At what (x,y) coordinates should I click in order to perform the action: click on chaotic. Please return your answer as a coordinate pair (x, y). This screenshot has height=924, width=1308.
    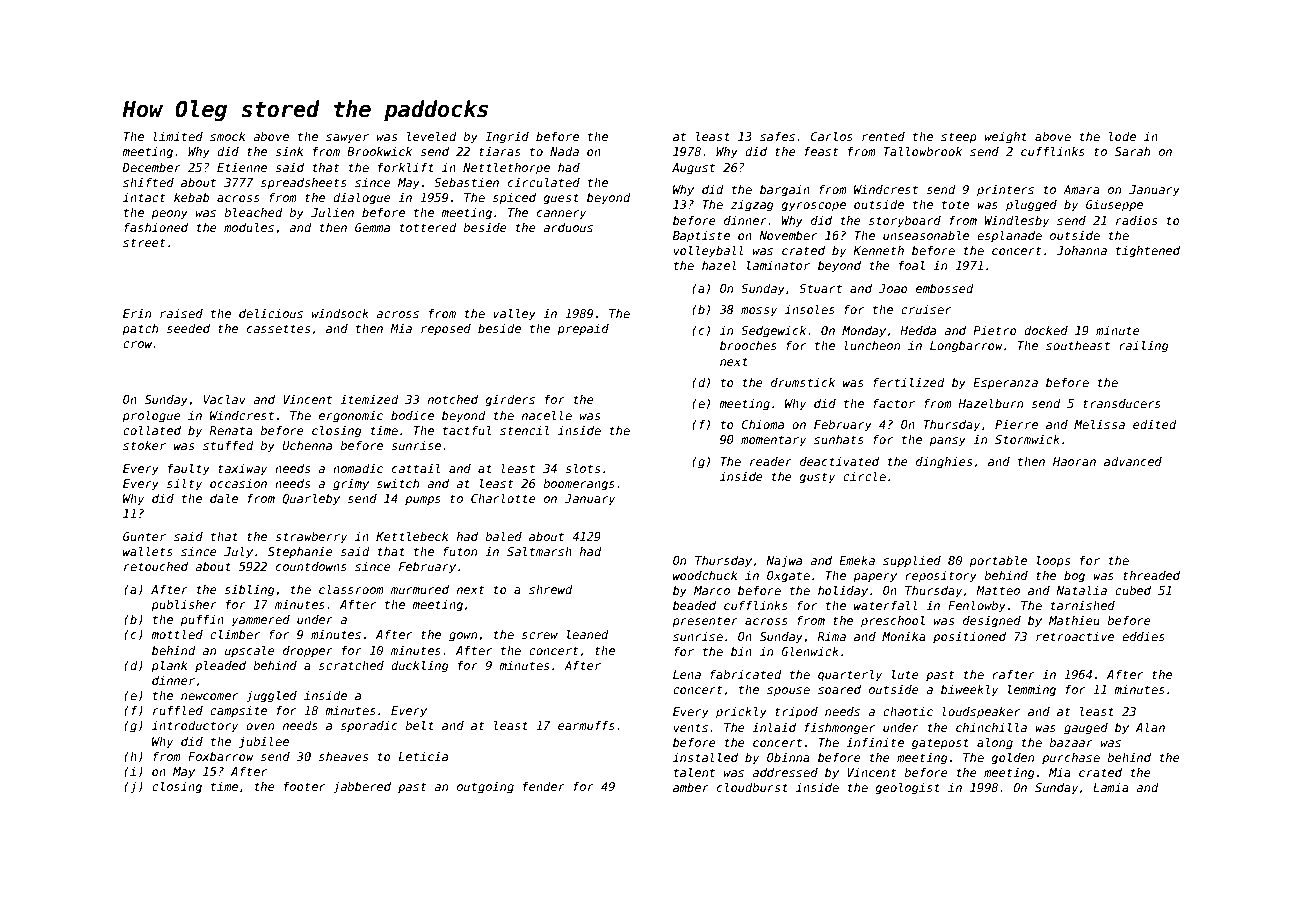
    Looking at the image, I should click on (908, 711).
